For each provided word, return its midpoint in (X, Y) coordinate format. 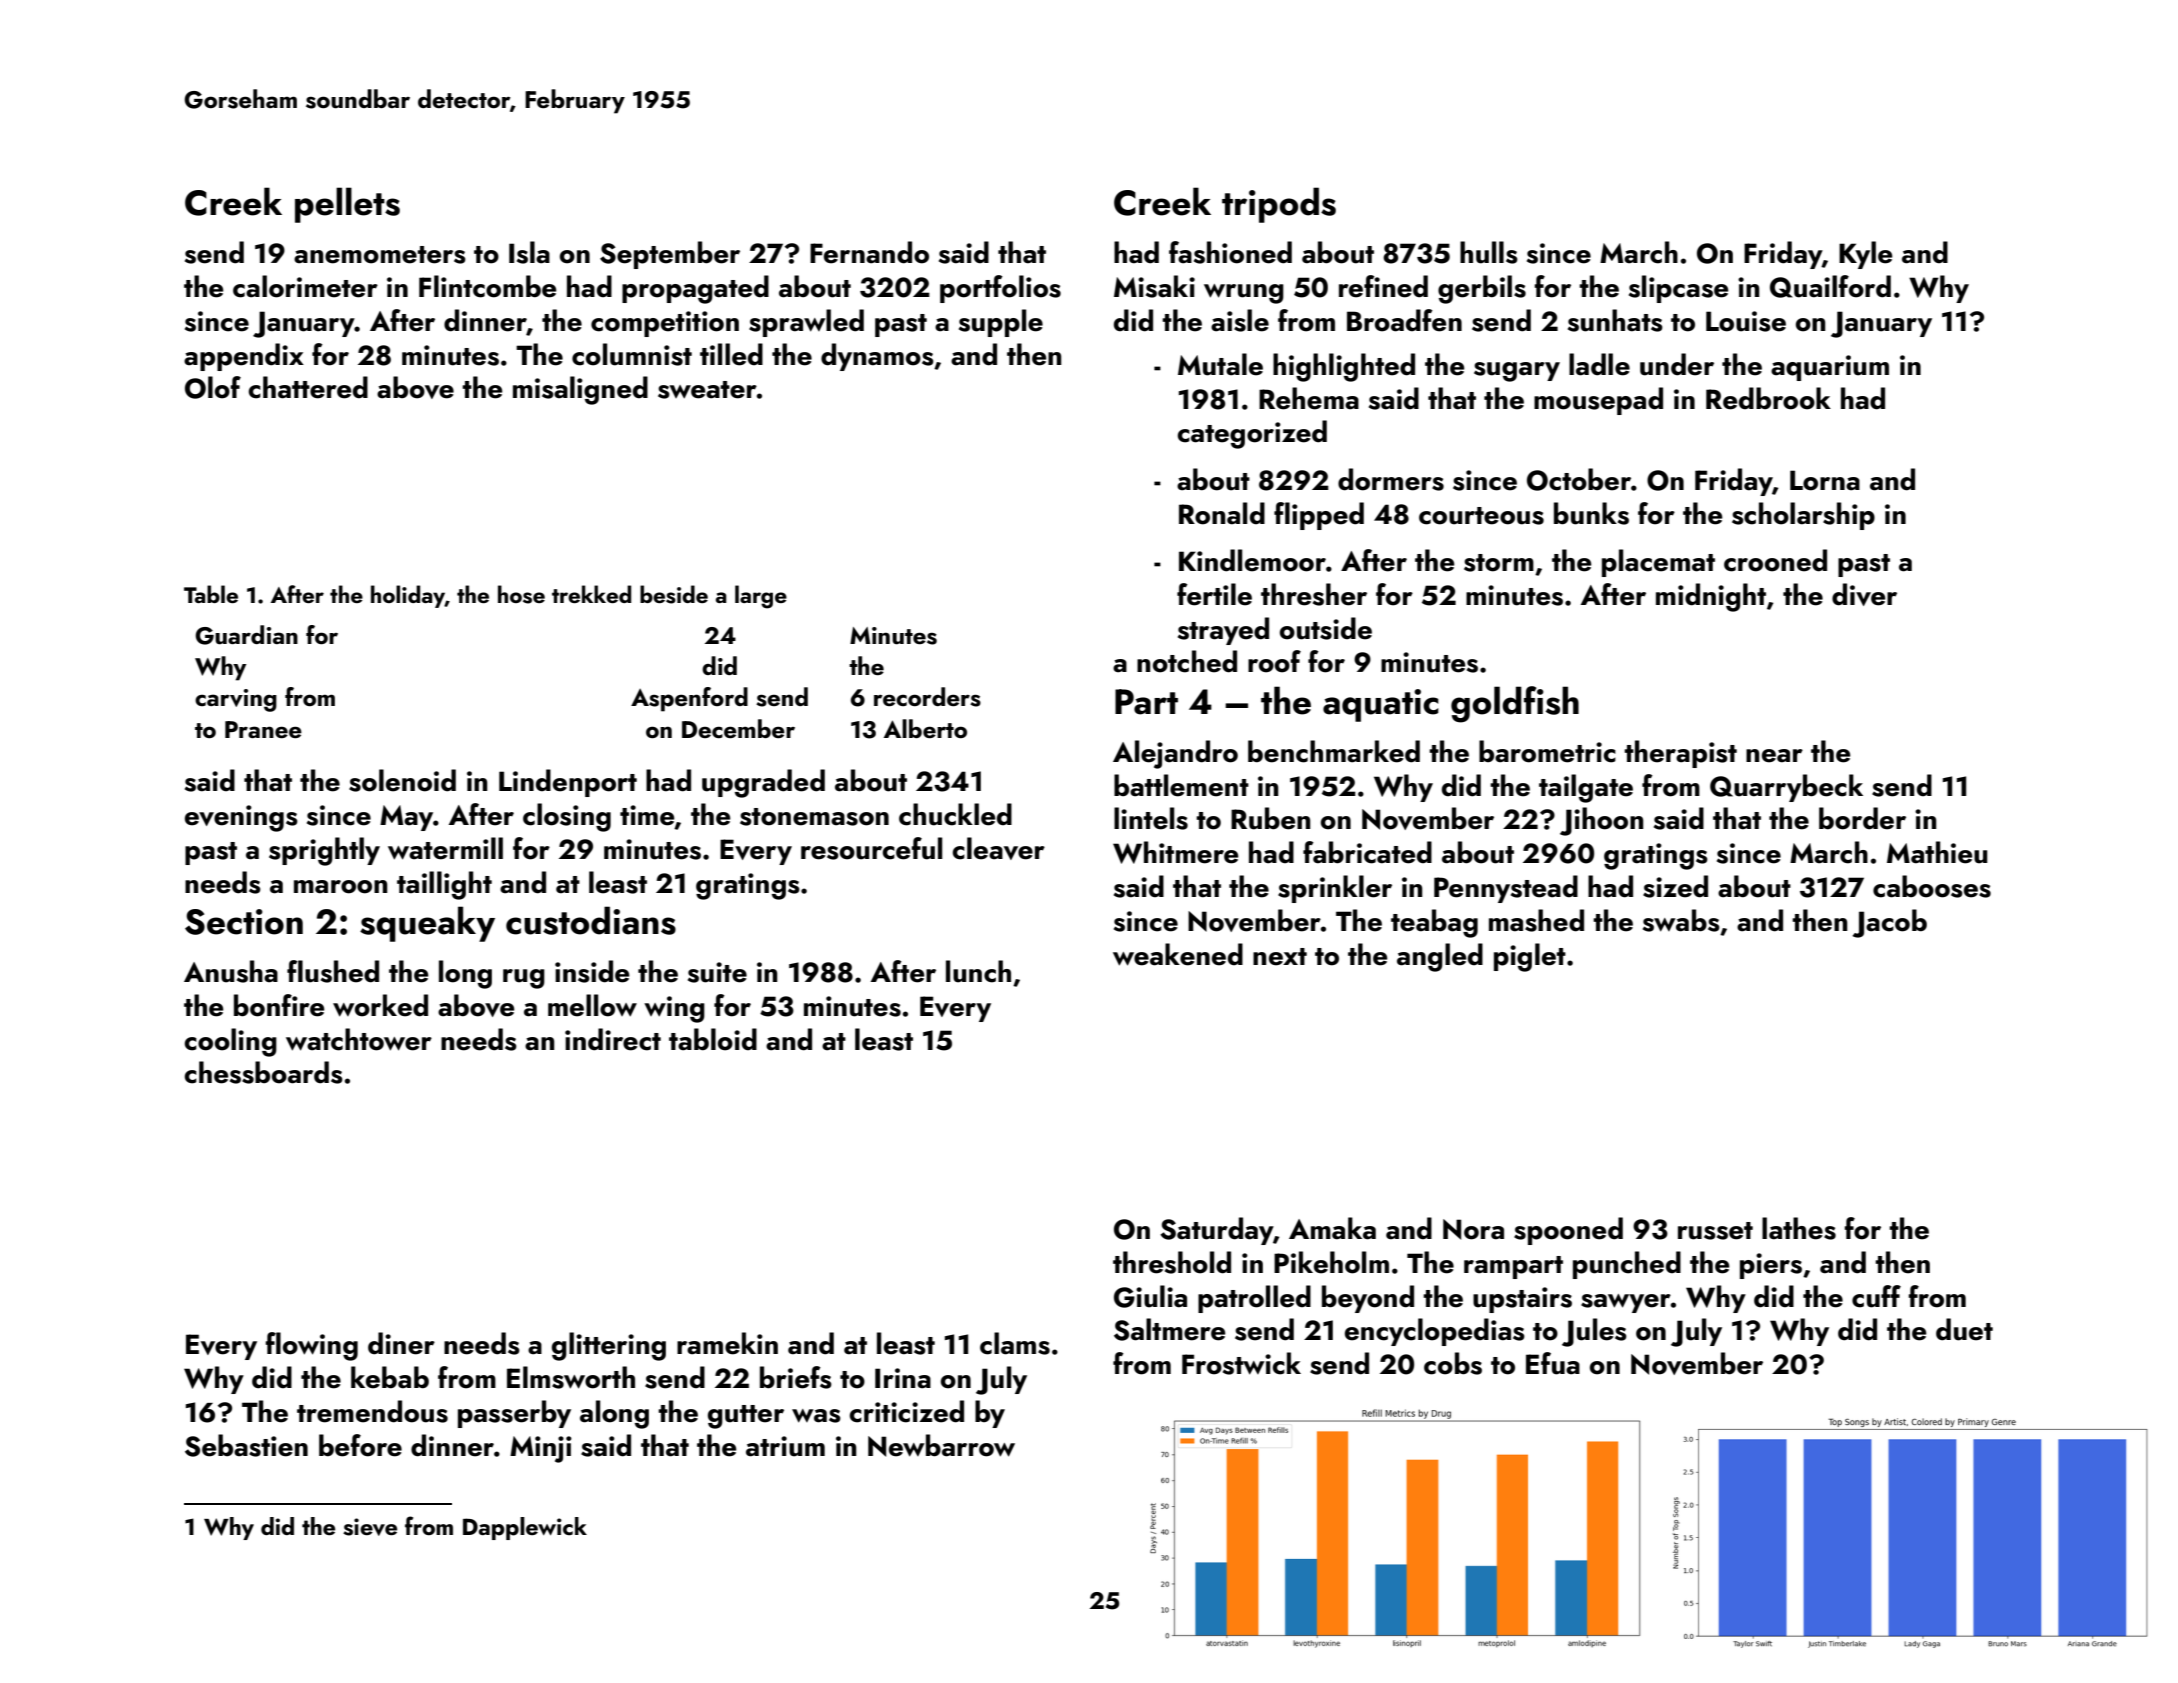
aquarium (1830, 368)
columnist (632, 354)
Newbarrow (941, 1445)
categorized (1252, 434)
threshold (1172, 1262)
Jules (1594, 1332)
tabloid (713, 1039)
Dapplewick (525, 1528)
